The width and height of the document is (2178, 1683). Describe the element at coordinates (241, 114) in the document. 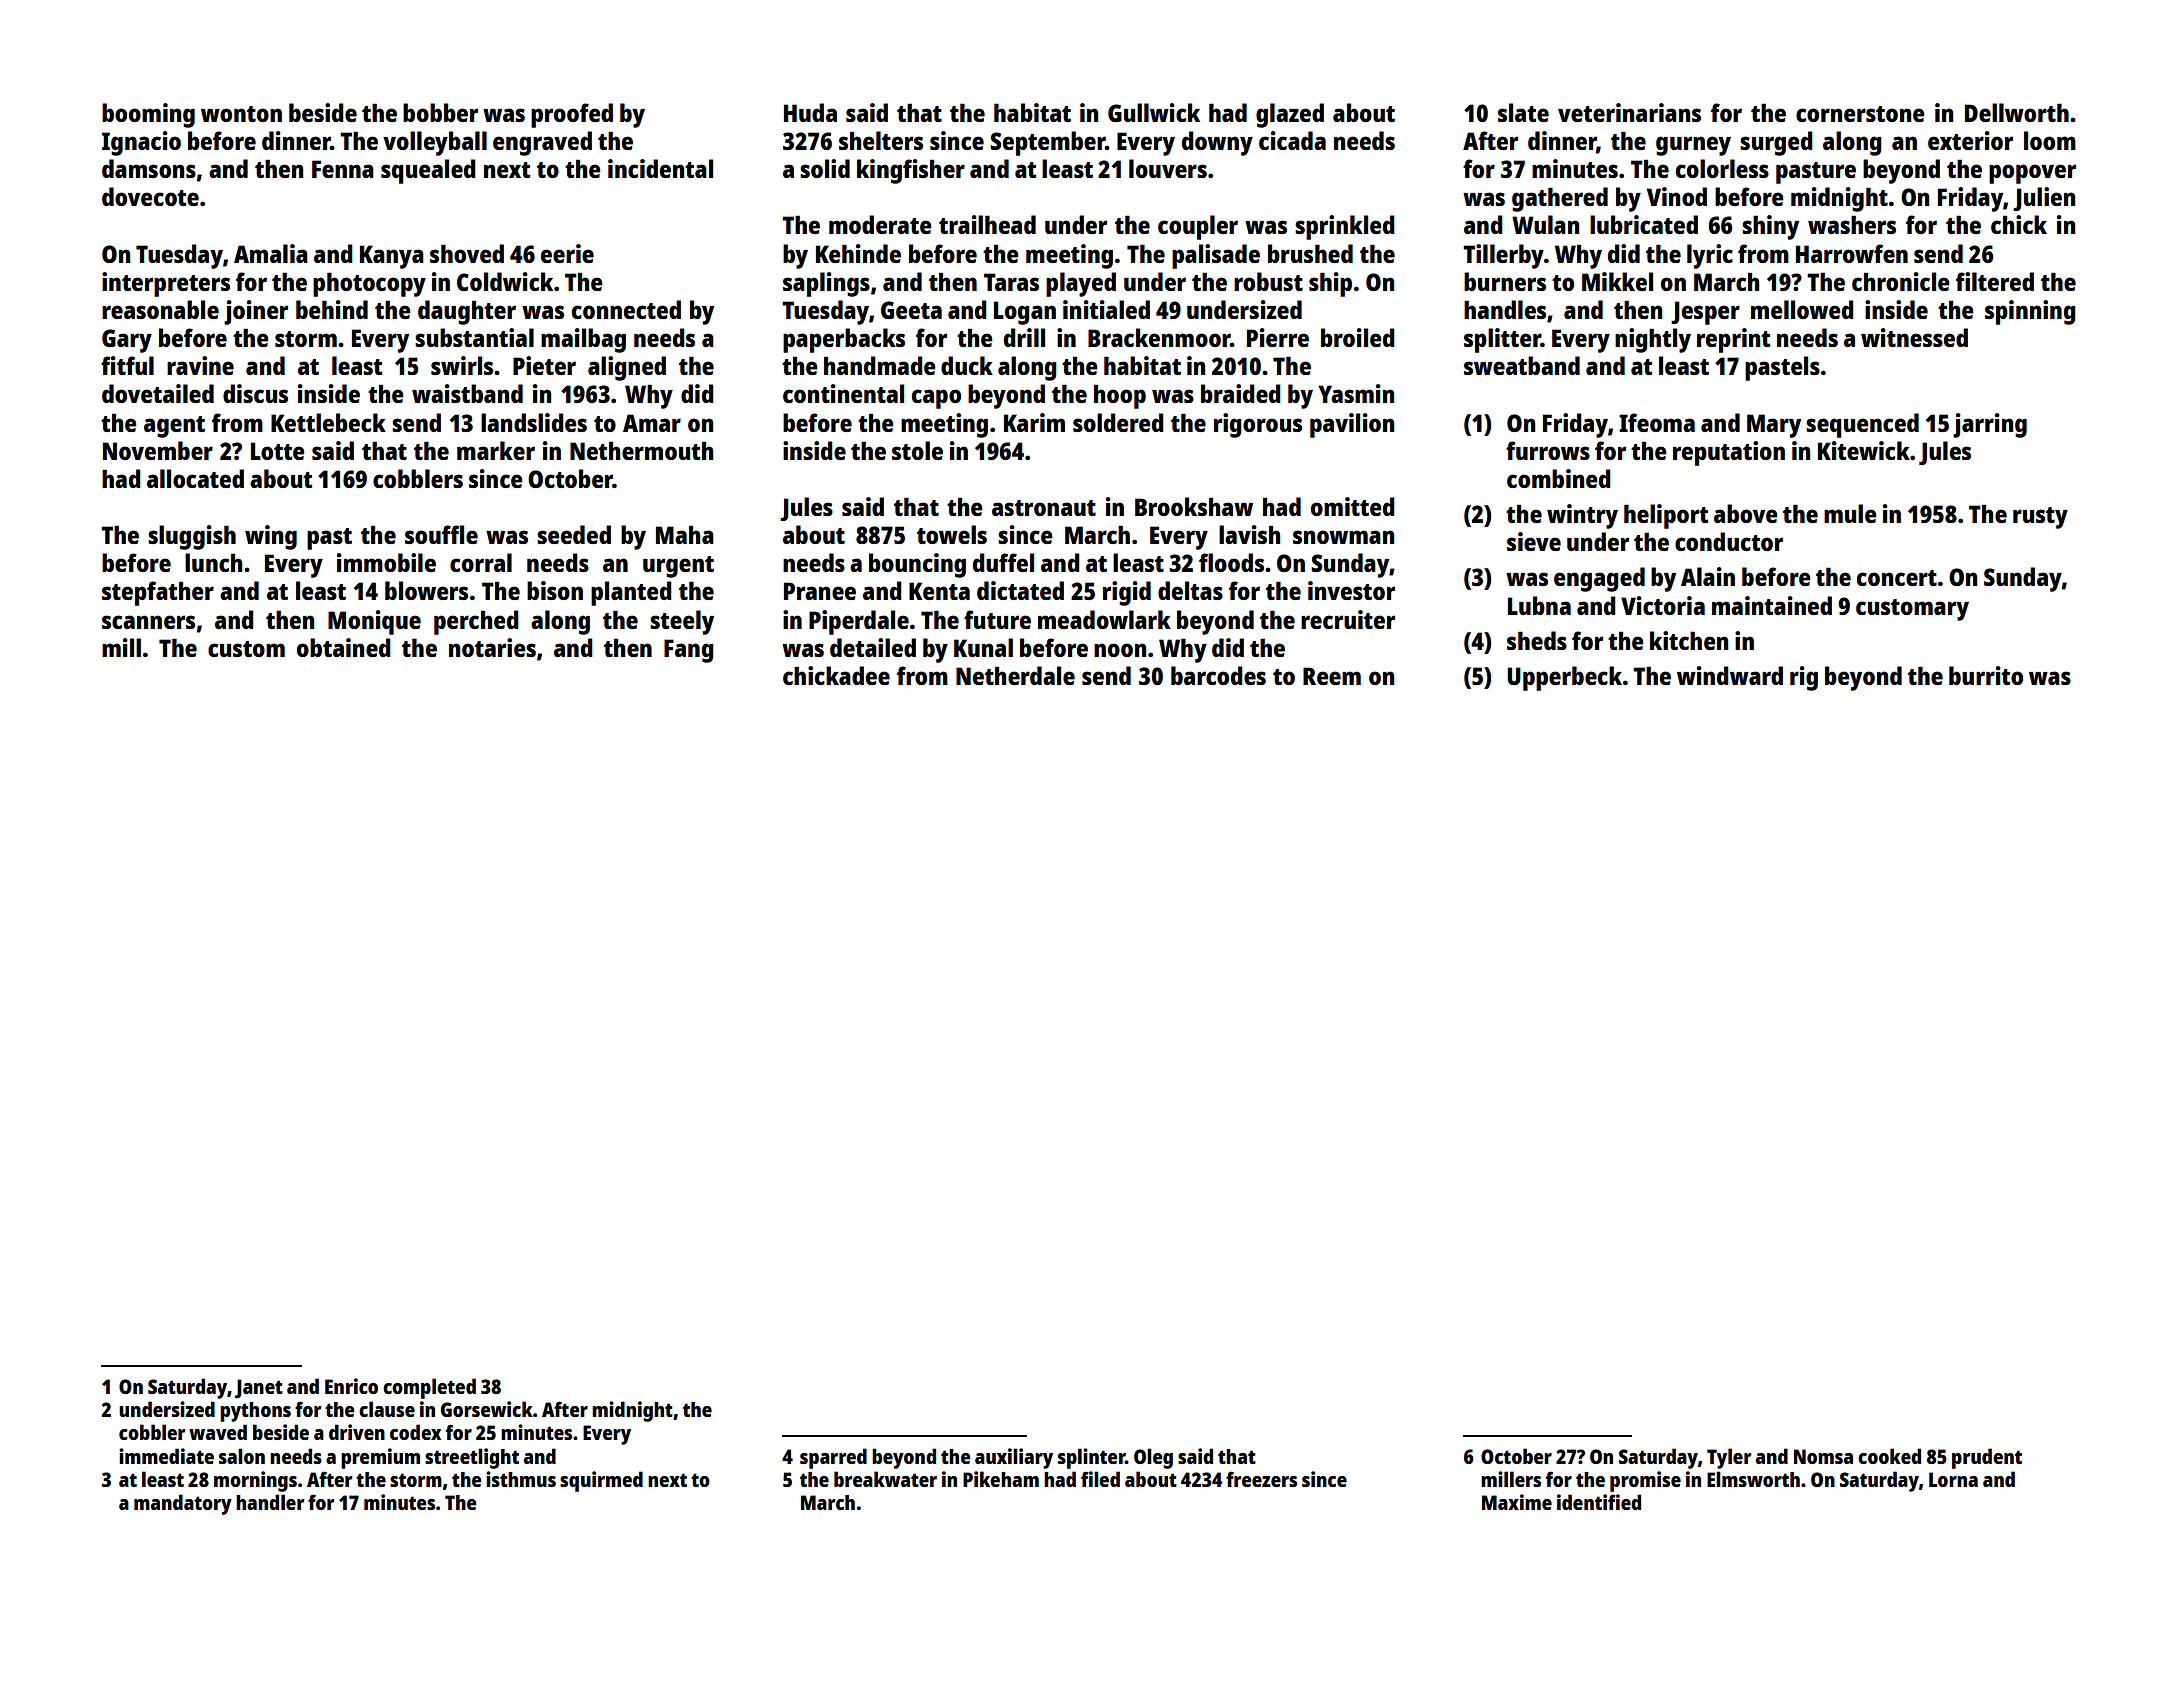

I see `wonton` at that location.
